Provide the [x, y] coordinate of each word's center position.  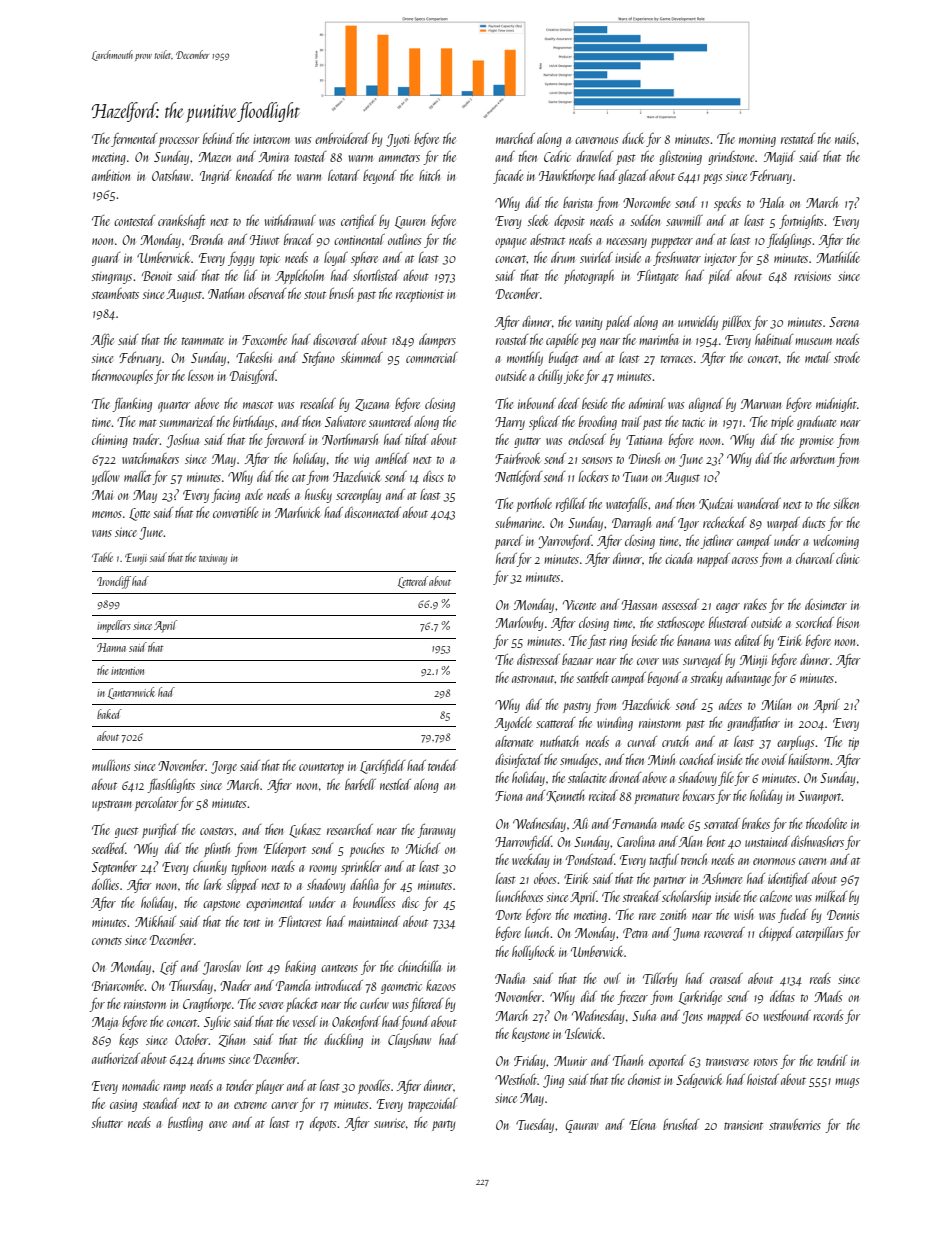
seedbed [109, 848]
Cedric [557, 156]
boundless [374, 902]
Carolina [636, 841]
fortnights [801, 222]
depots [323, 1124]
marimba [658, 339]
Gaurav [582, 1126]
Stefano [318, 359]
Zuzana [372, 405]
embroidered [342, 138]
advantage [748, 679]
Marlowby [519, 624]
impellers [114, 626]
